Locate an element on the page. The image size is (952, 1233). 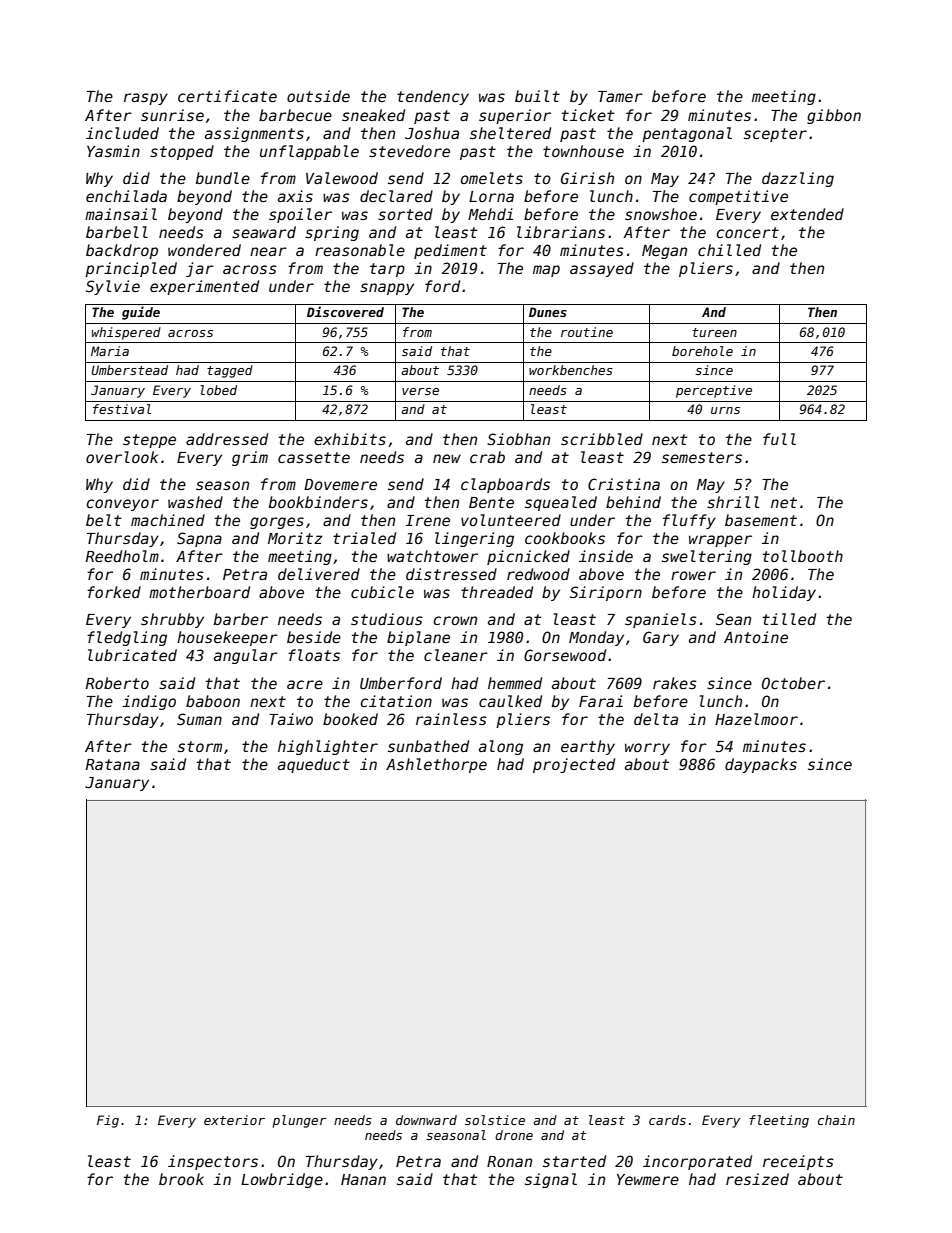
verse is located at coordinates (420, 391).
